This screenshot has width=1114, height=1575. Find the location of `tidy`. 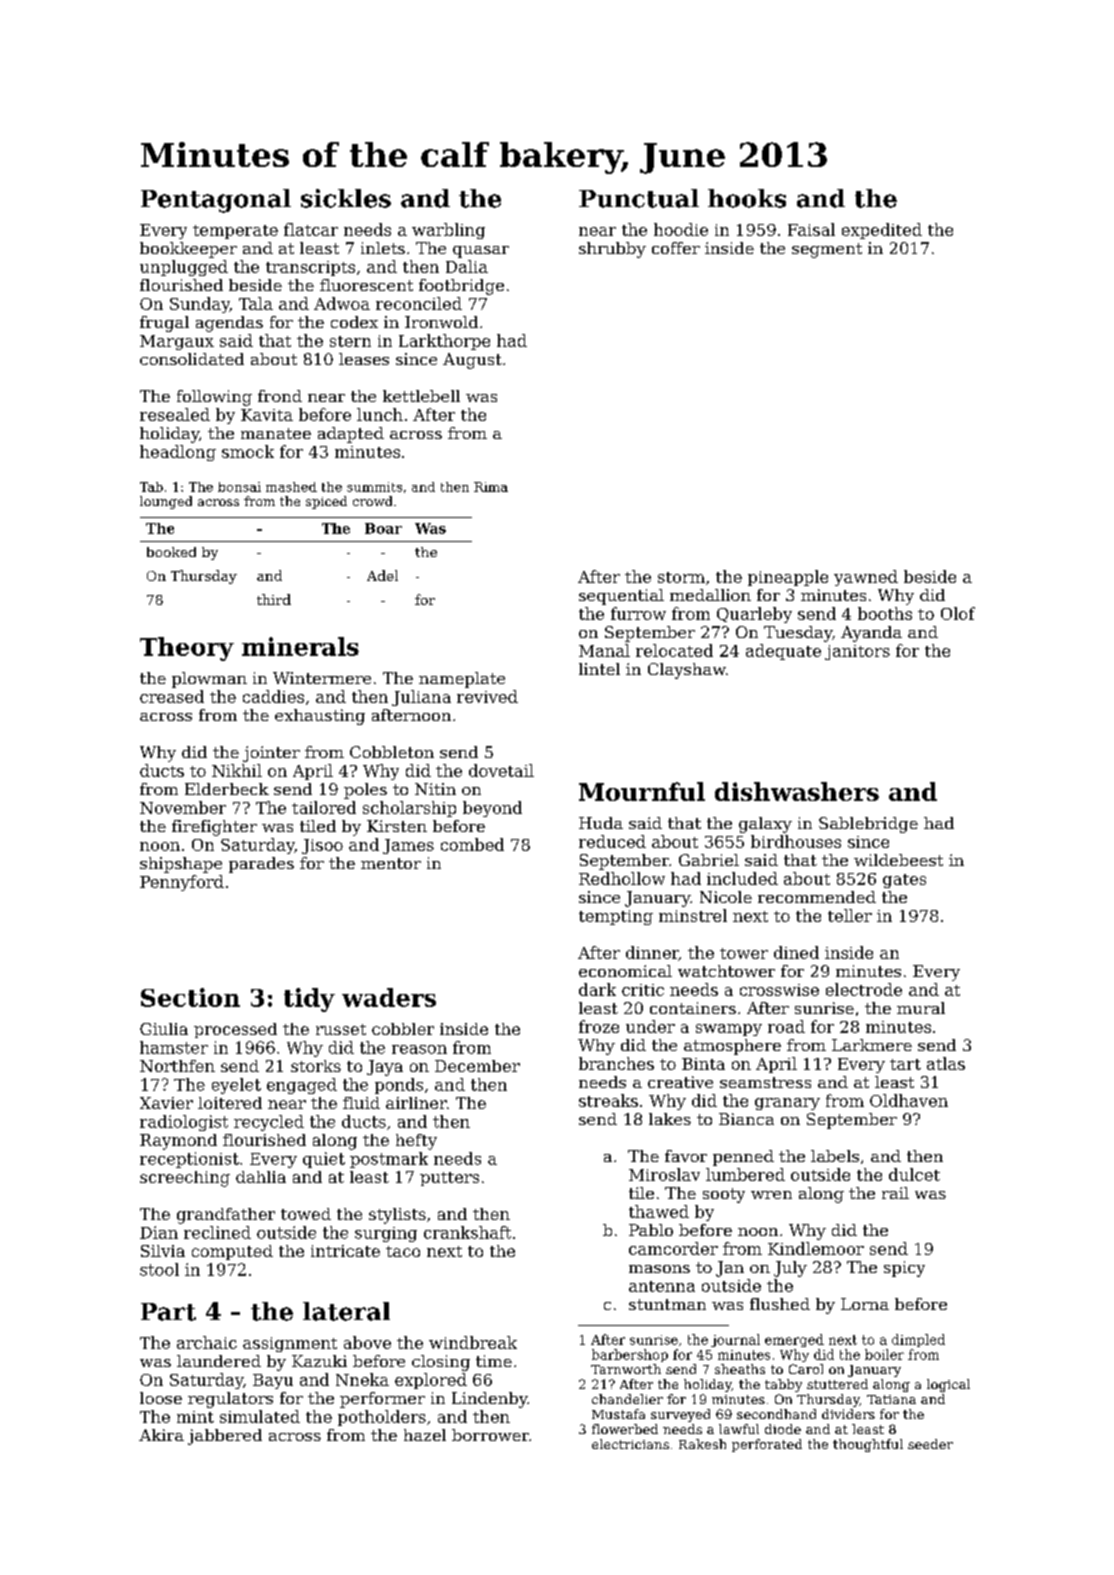

tidy is located at coordinates (309, 1000).
